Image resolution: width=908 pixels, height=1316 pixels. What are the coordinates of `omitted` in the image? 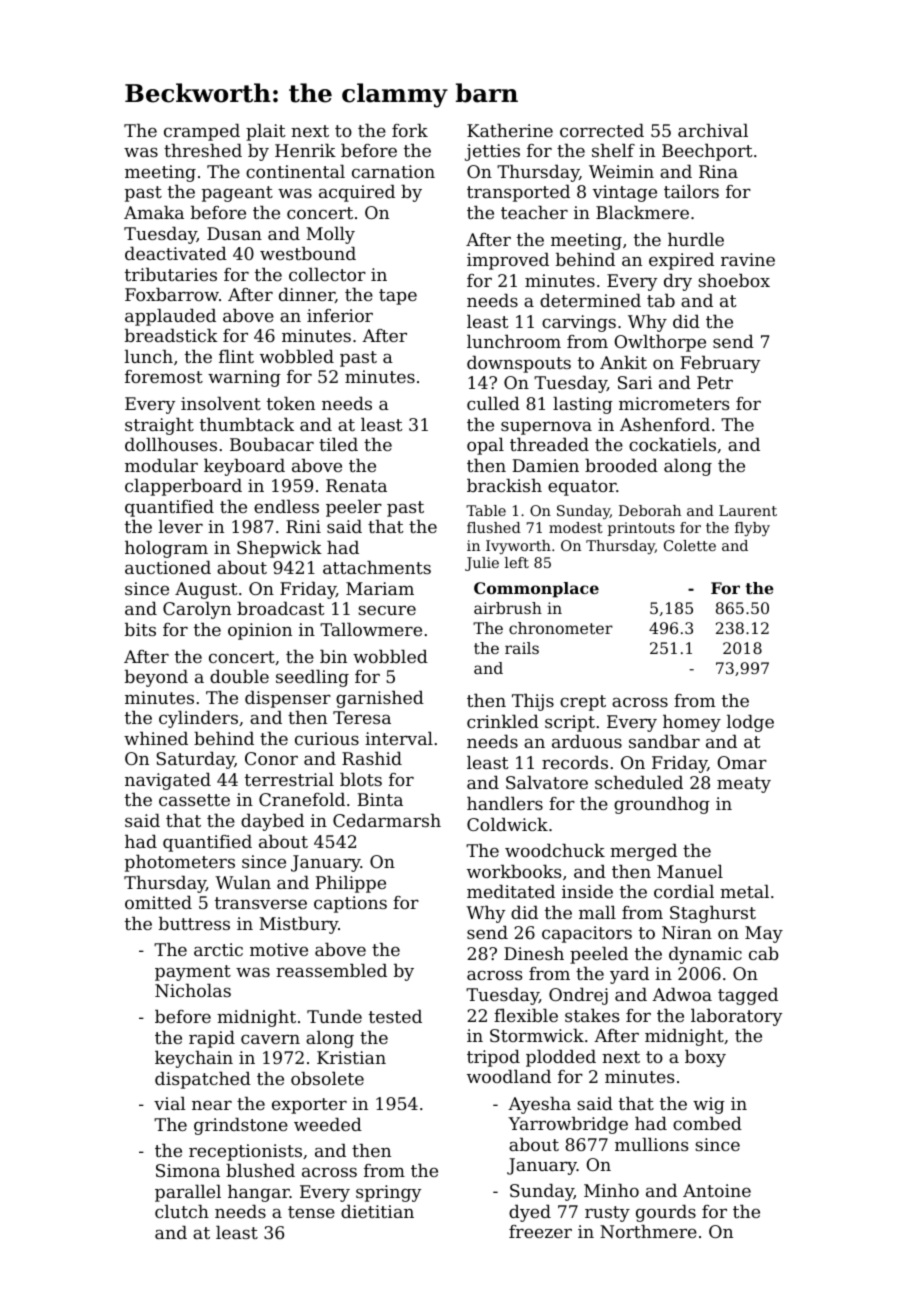 It's located at (158, 902).
